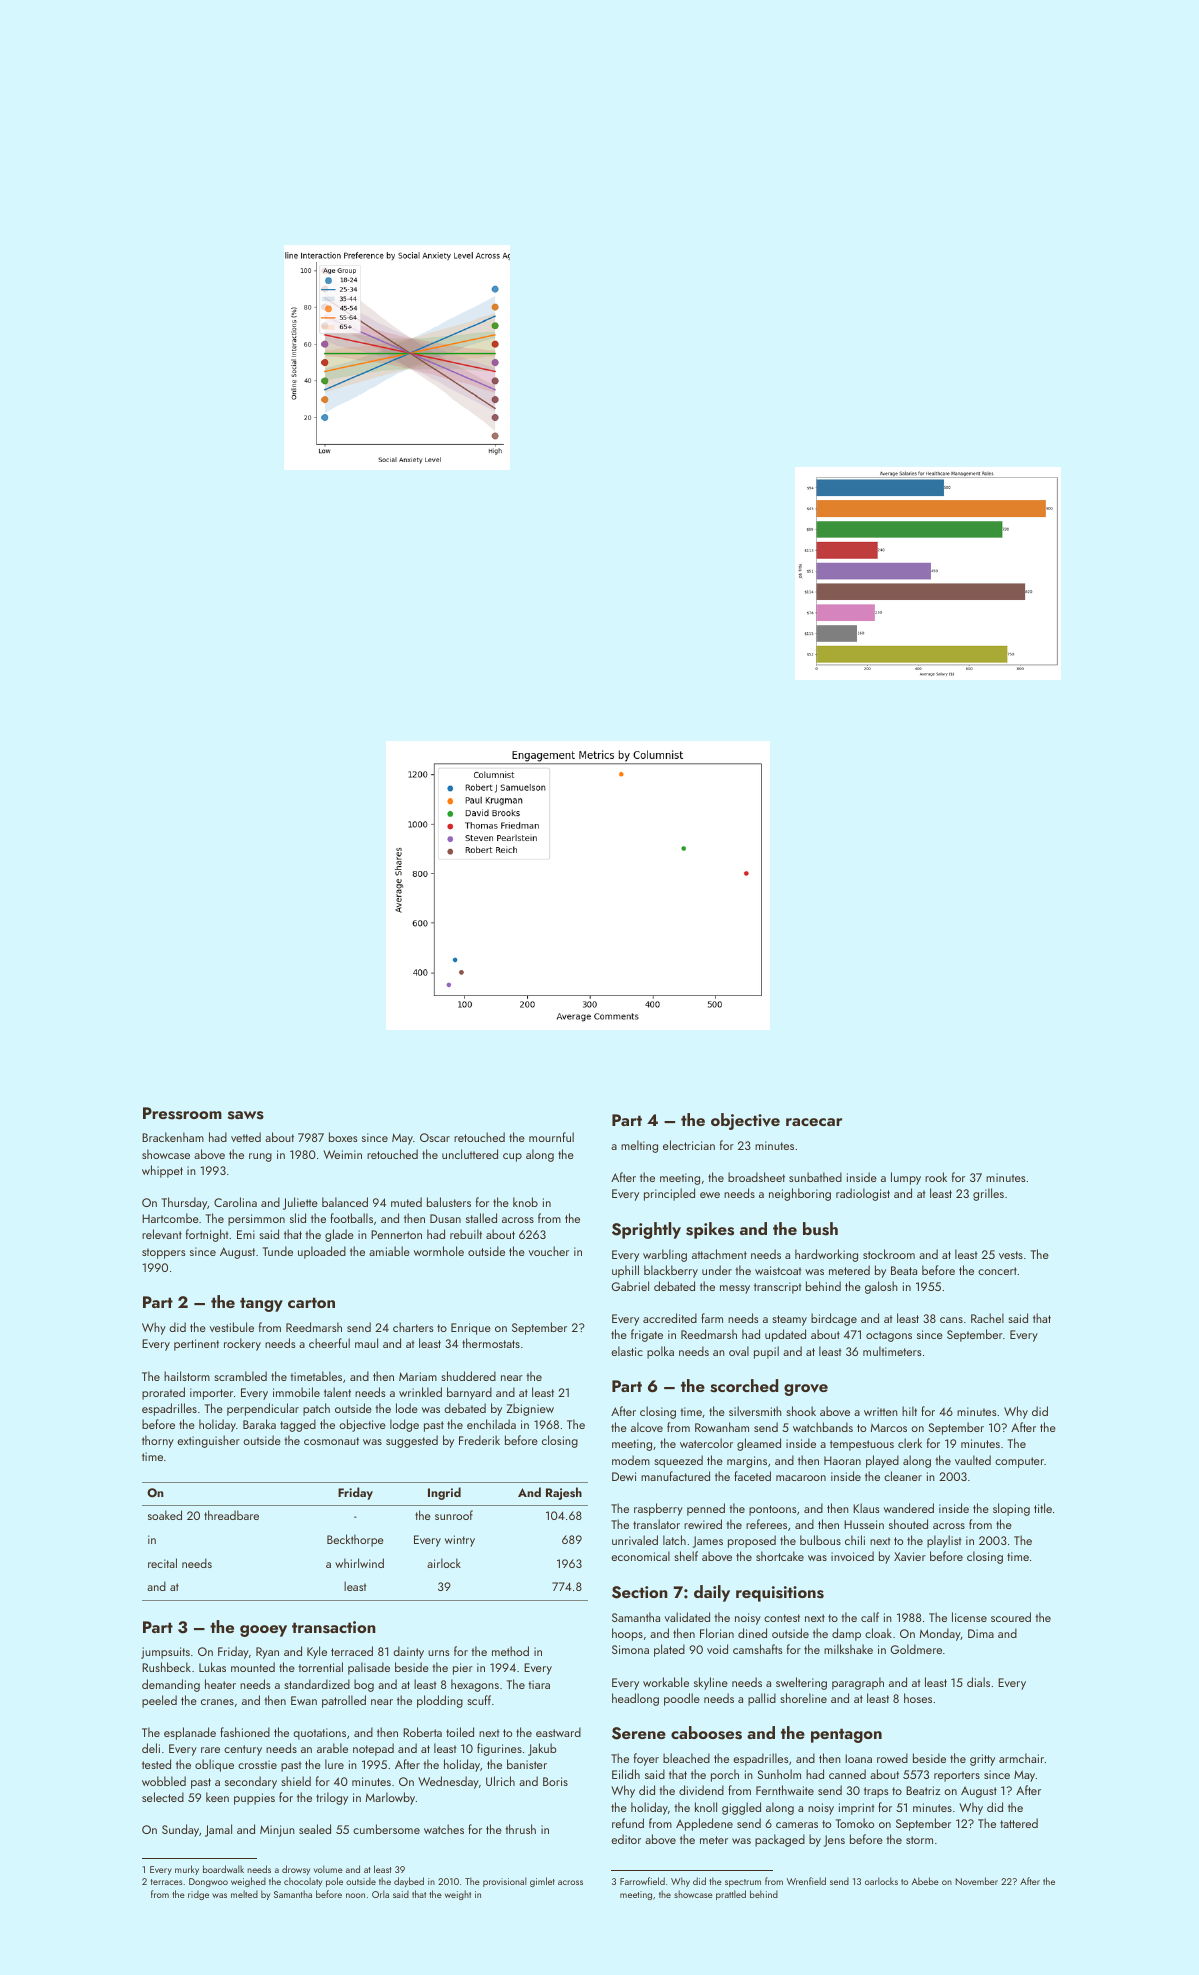  I want to click on noon, so click(355, 1895).
